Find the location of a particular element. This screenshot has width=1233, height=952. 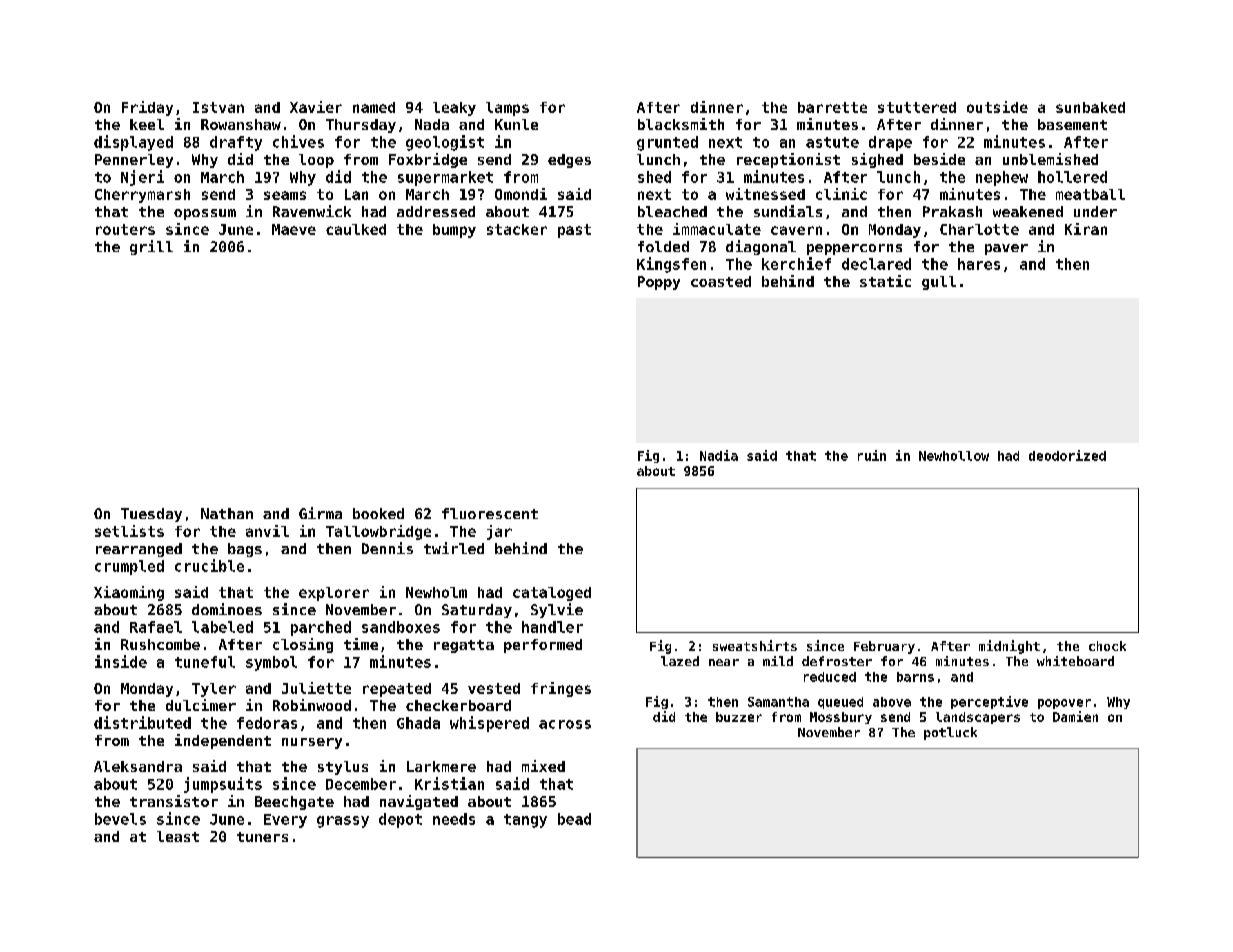

Xavier is located at coordinates (316, 107).
